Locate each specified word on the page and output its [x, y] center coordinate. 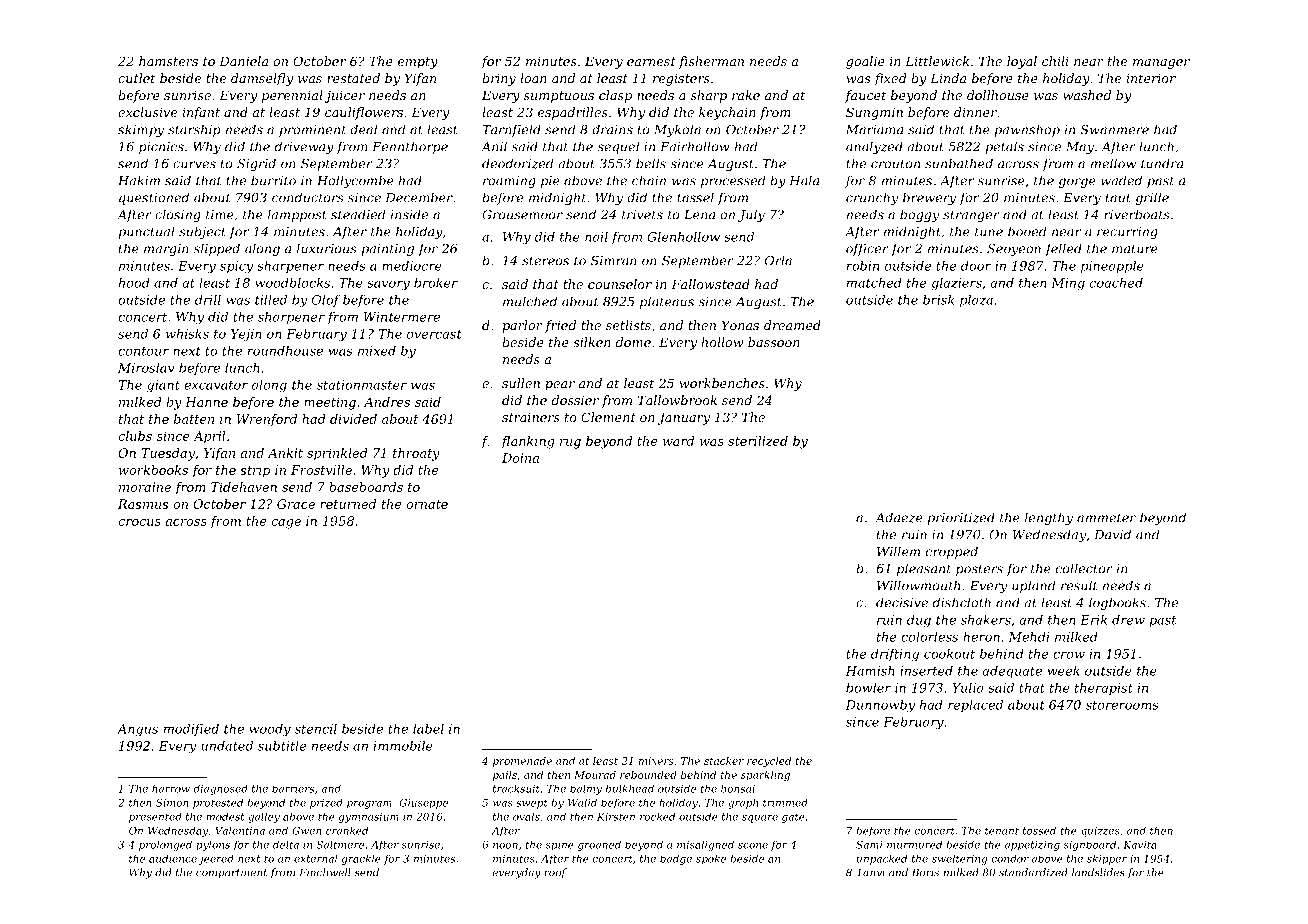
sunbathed [959, 163]
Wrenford [267, 420]
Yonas [740, 325]
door [976, 266]
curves [194, 165]
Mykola [677, 130]
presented [155, 818]
